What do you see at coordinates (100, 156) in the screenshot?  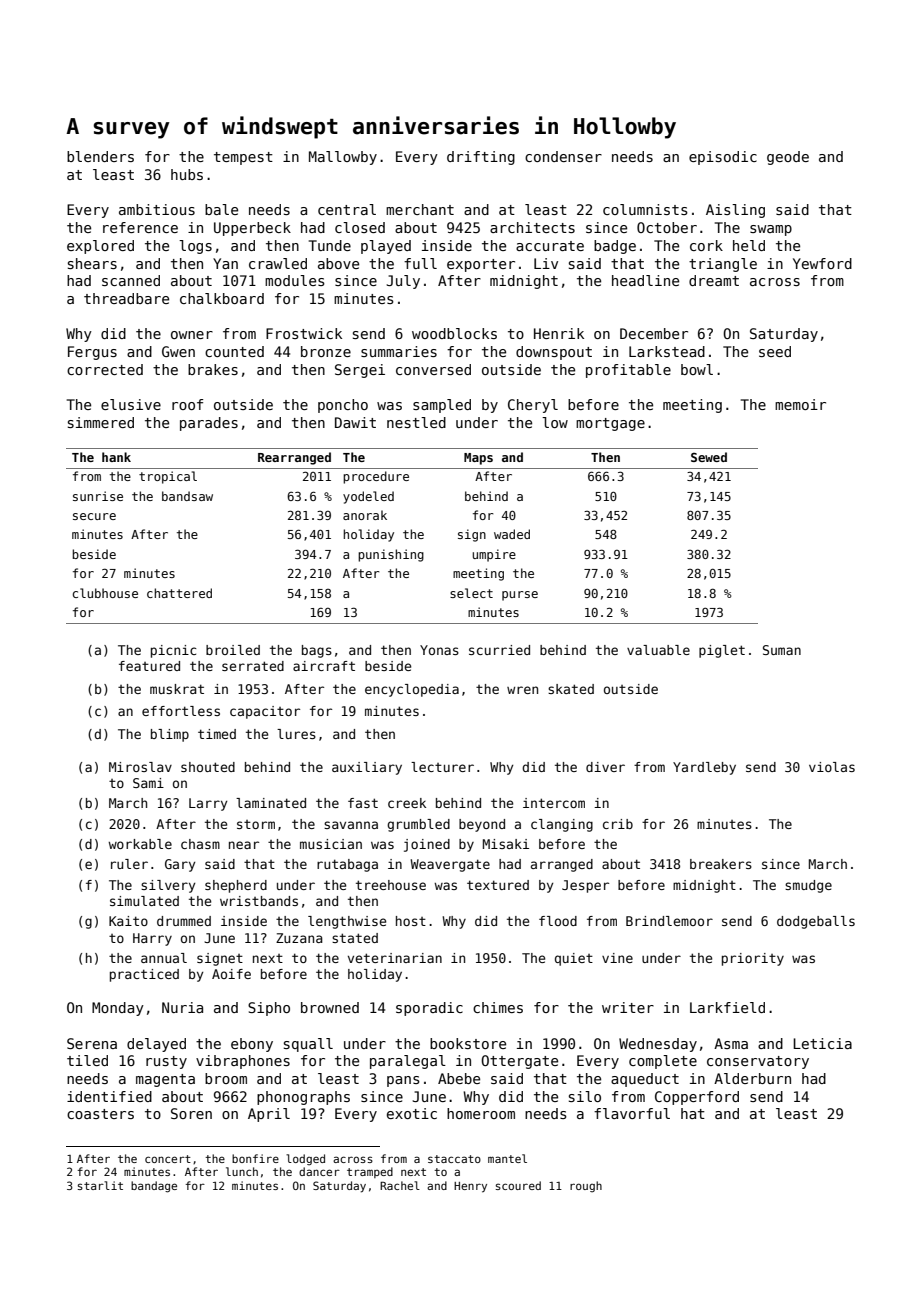 I see `blenders` at bounding box center [100, 156].
